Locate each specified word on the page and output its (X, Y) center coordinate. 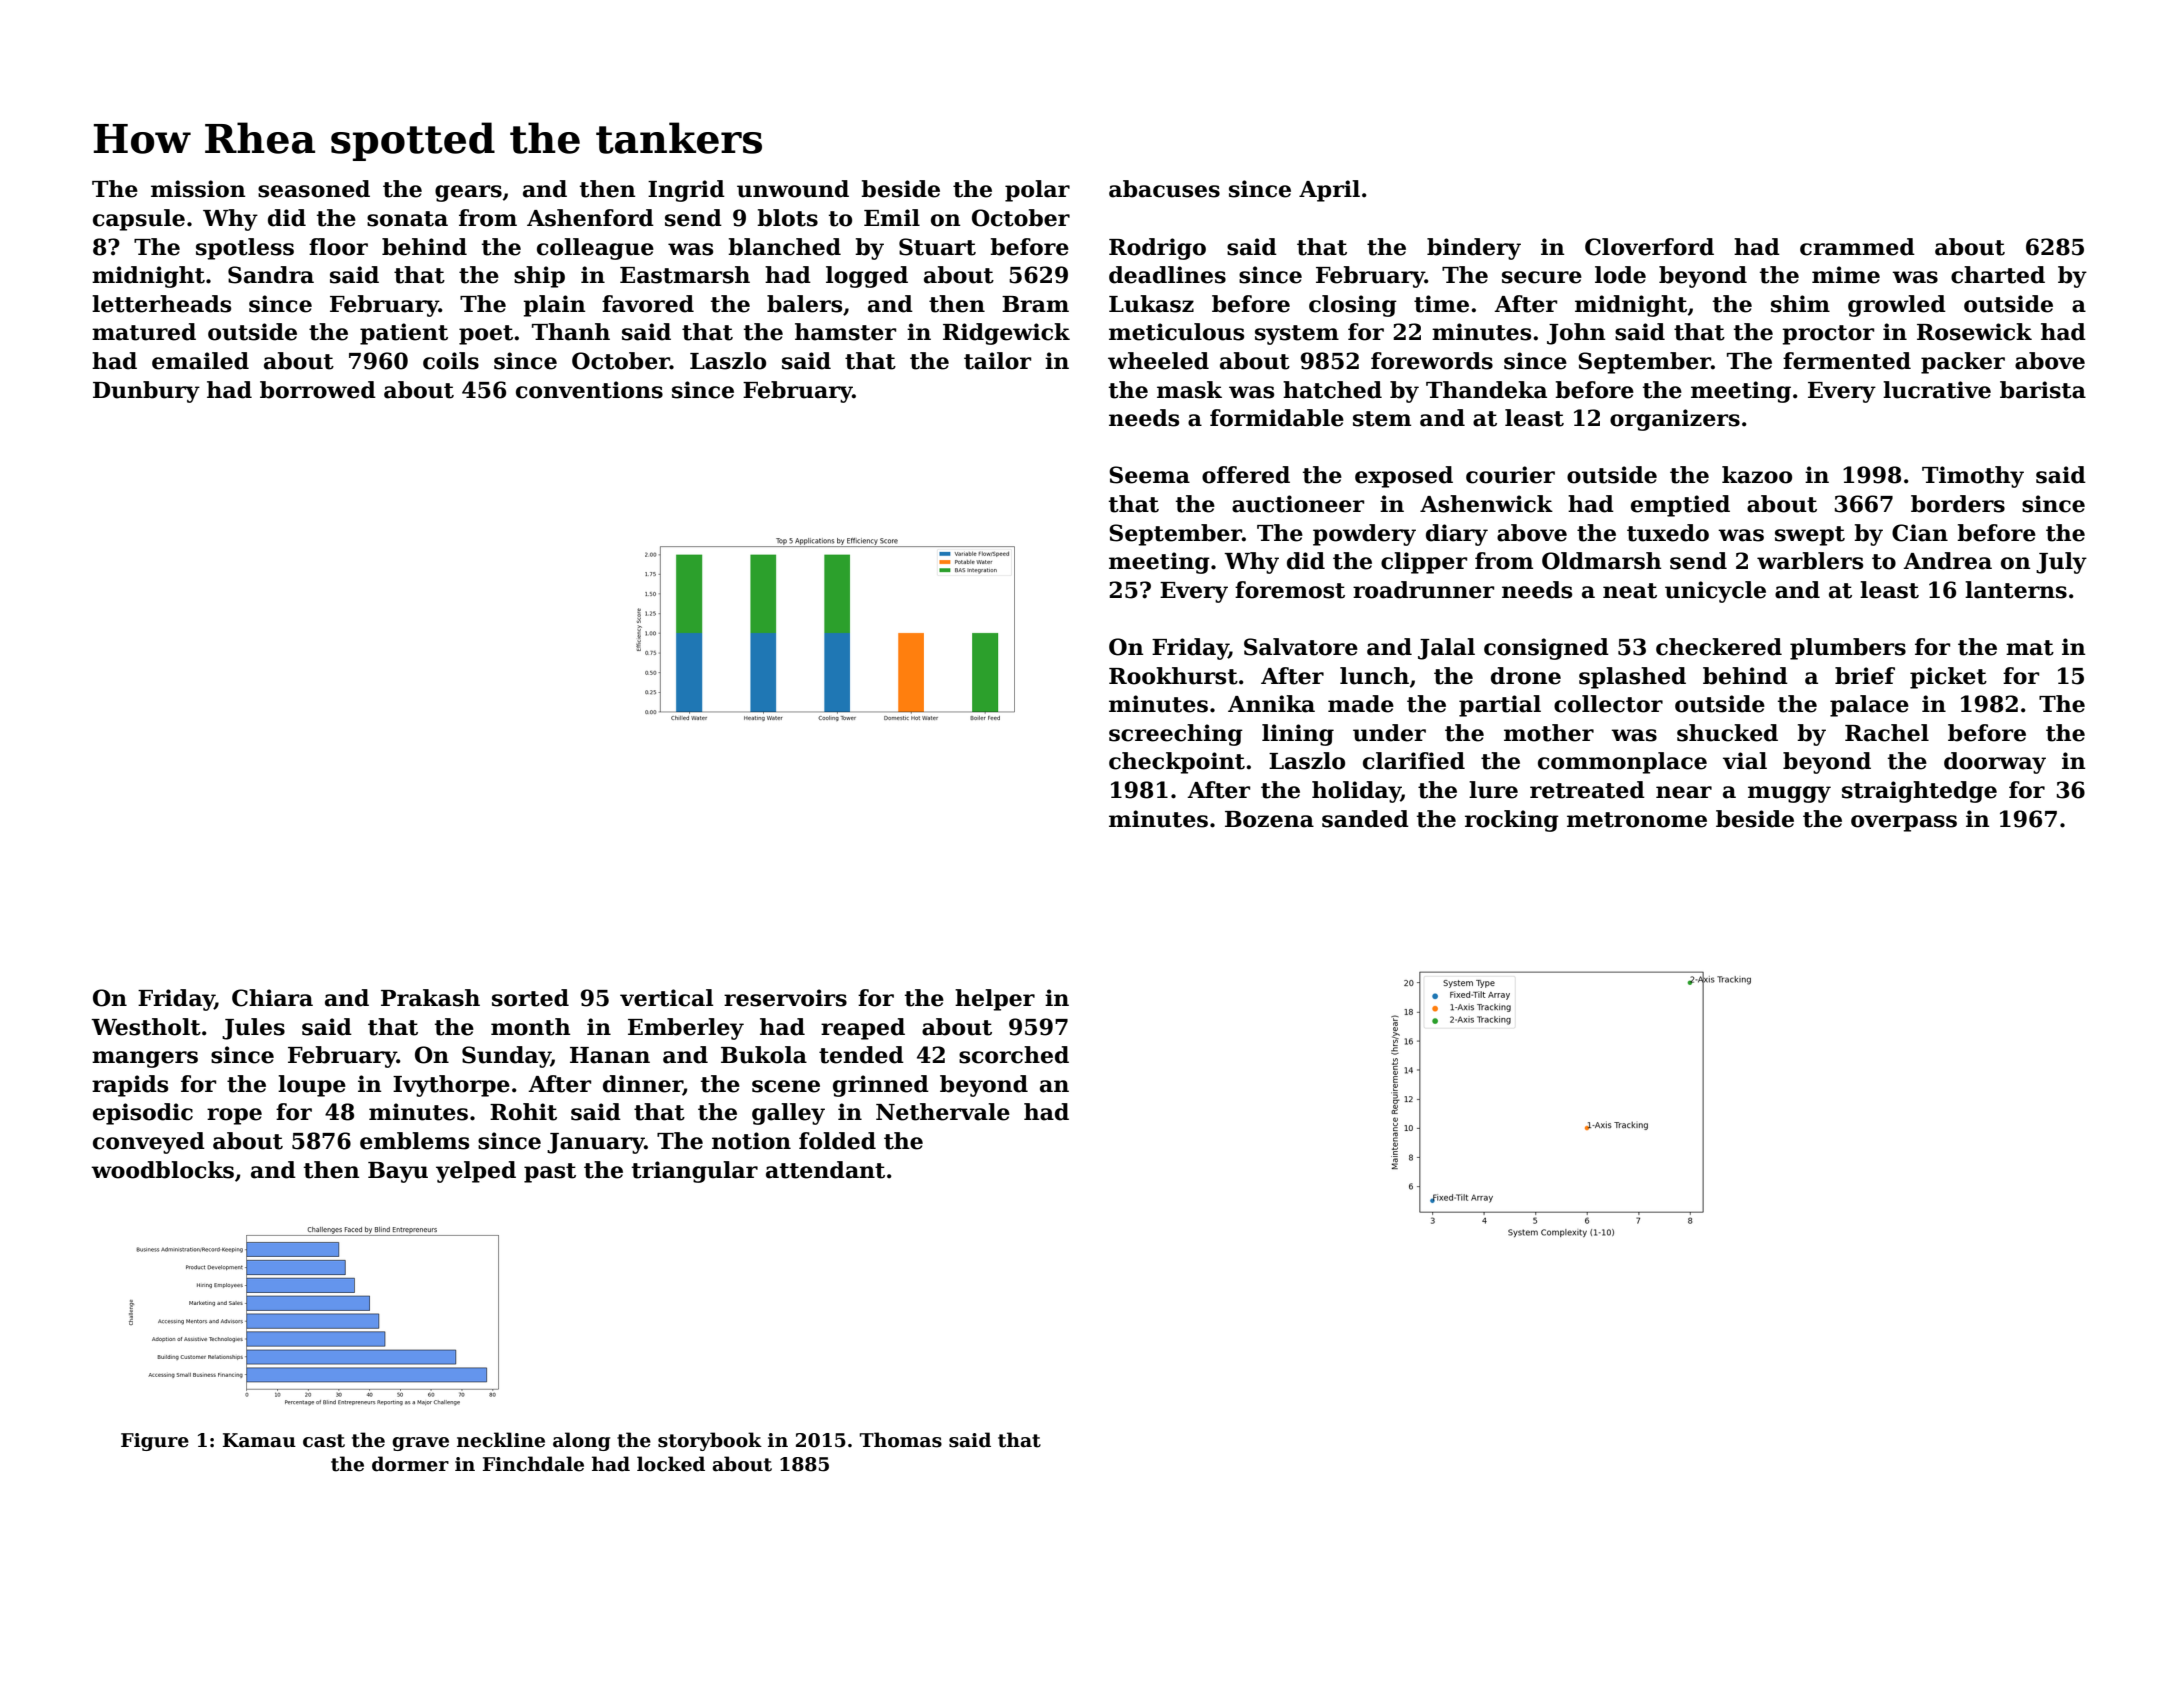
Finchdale (533, 1464)
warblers (1810, 561)
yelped (476, 1172)
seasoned (314, 189)
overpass (1904, 823)
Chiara (272, 998)
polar (1037, 191)
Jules (253, 1029)
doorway (1995, 763)
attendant (825, 1170)
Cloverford (1649, 247)
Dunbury (146, 392)
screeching (1176, 735)
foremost (1290, 590)
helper (995, 1000)
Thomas (901, 1440)
